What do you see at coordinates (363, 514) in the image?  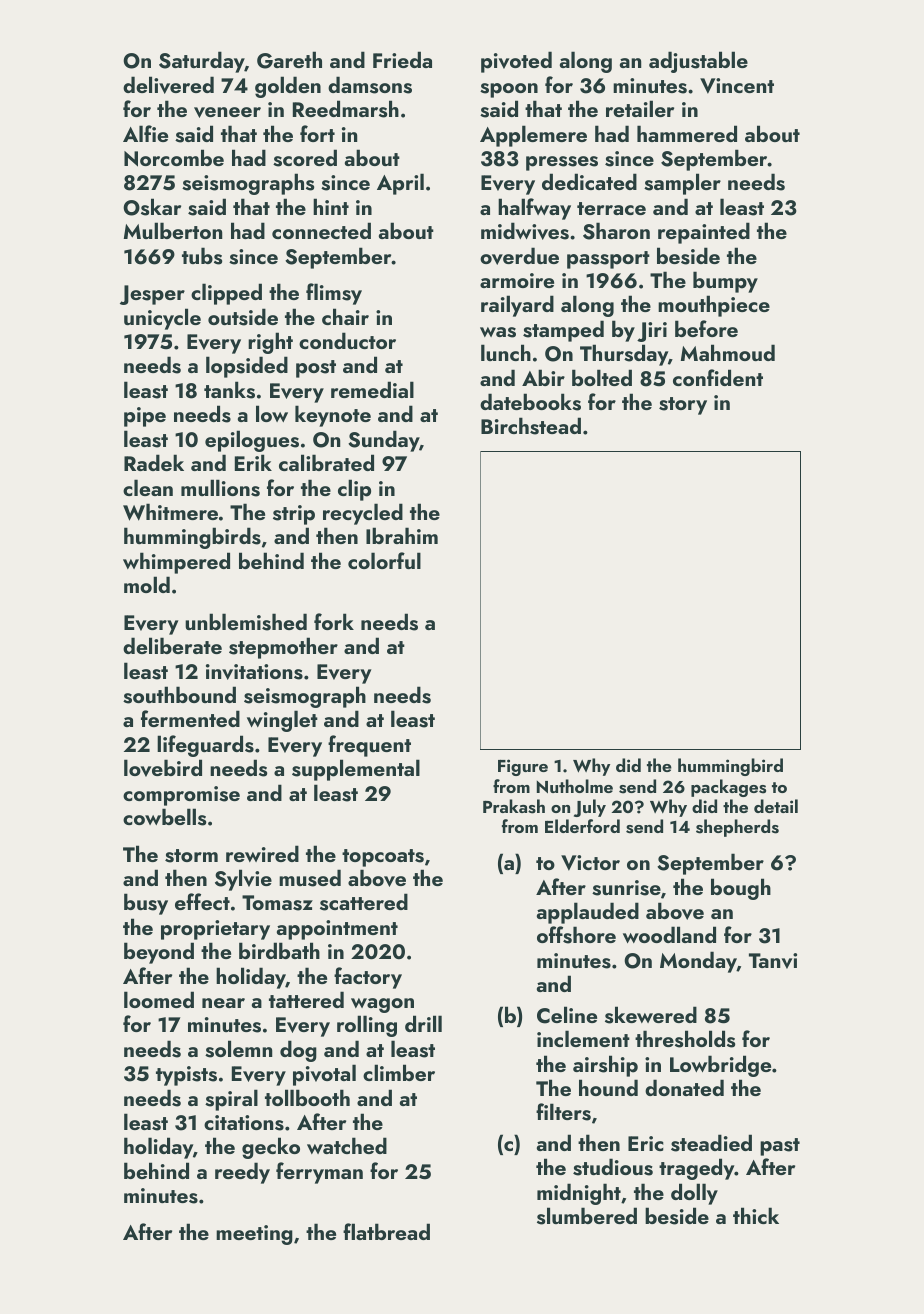 I see `recycled` at bounding box center [363, 514].
